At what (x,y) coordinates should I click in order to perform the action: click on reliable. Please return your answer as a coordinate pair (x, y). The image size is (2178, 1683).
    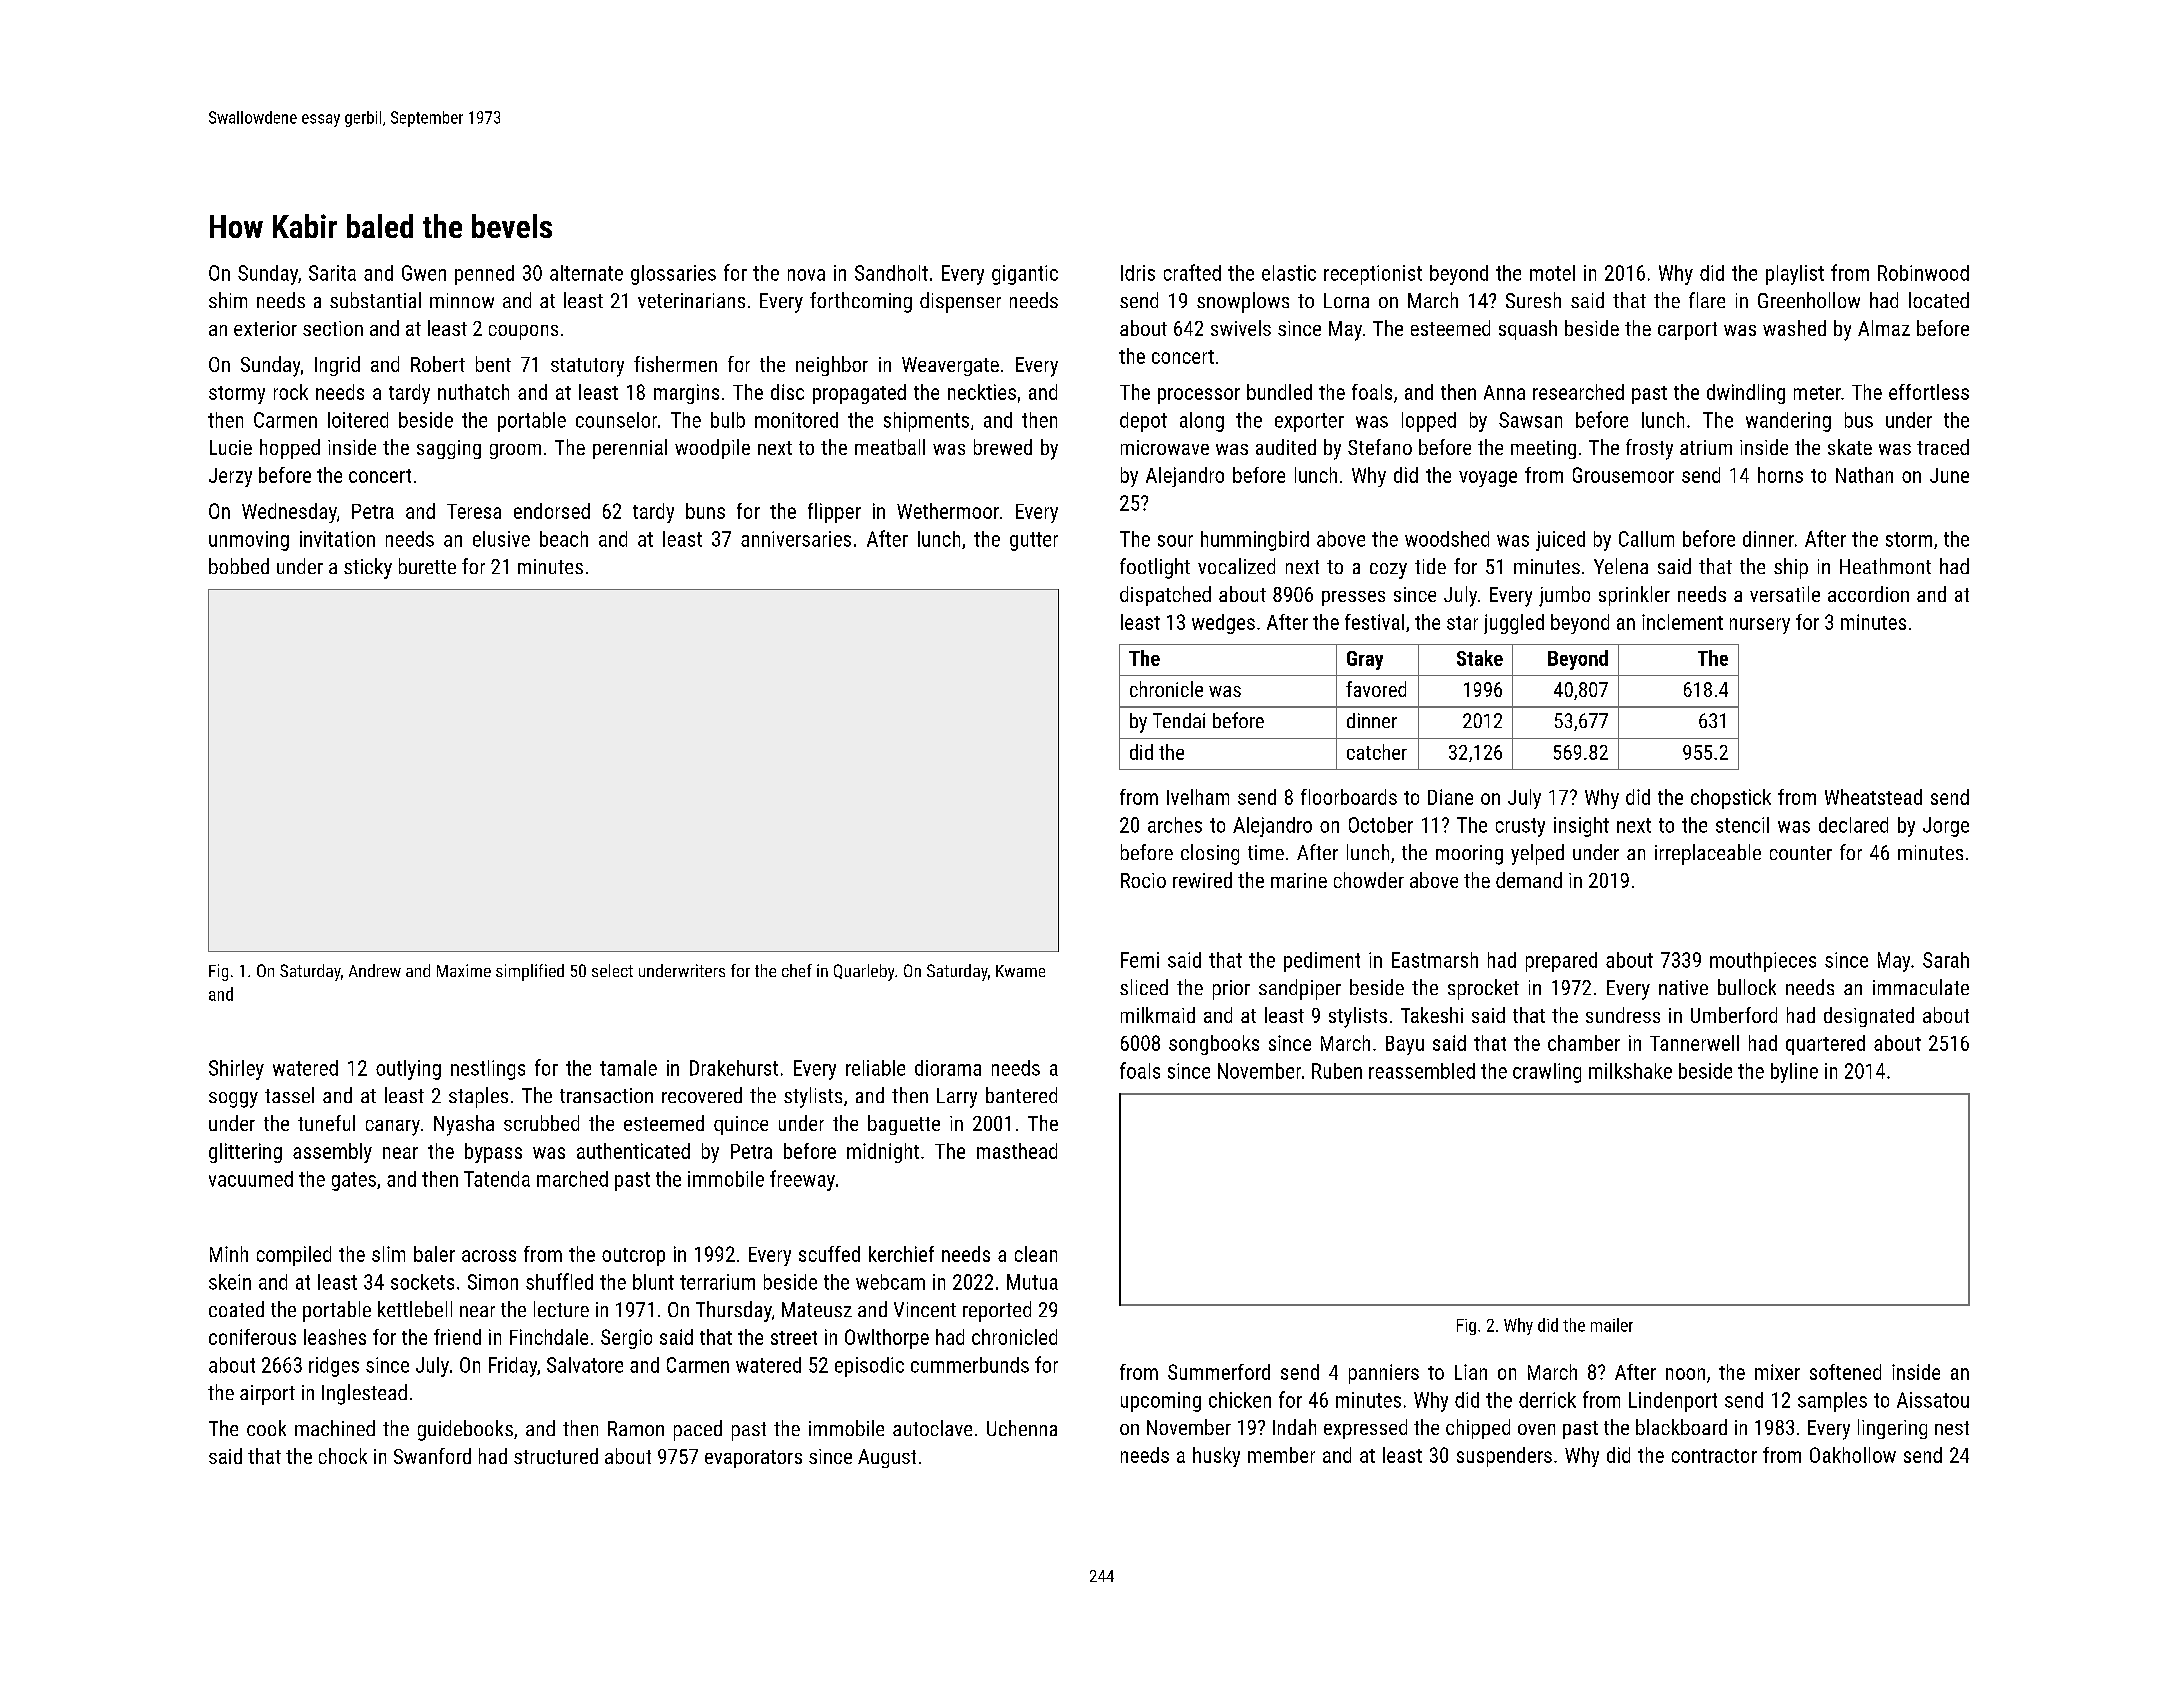
    Looking at the image, I should click on (875, 1068).
